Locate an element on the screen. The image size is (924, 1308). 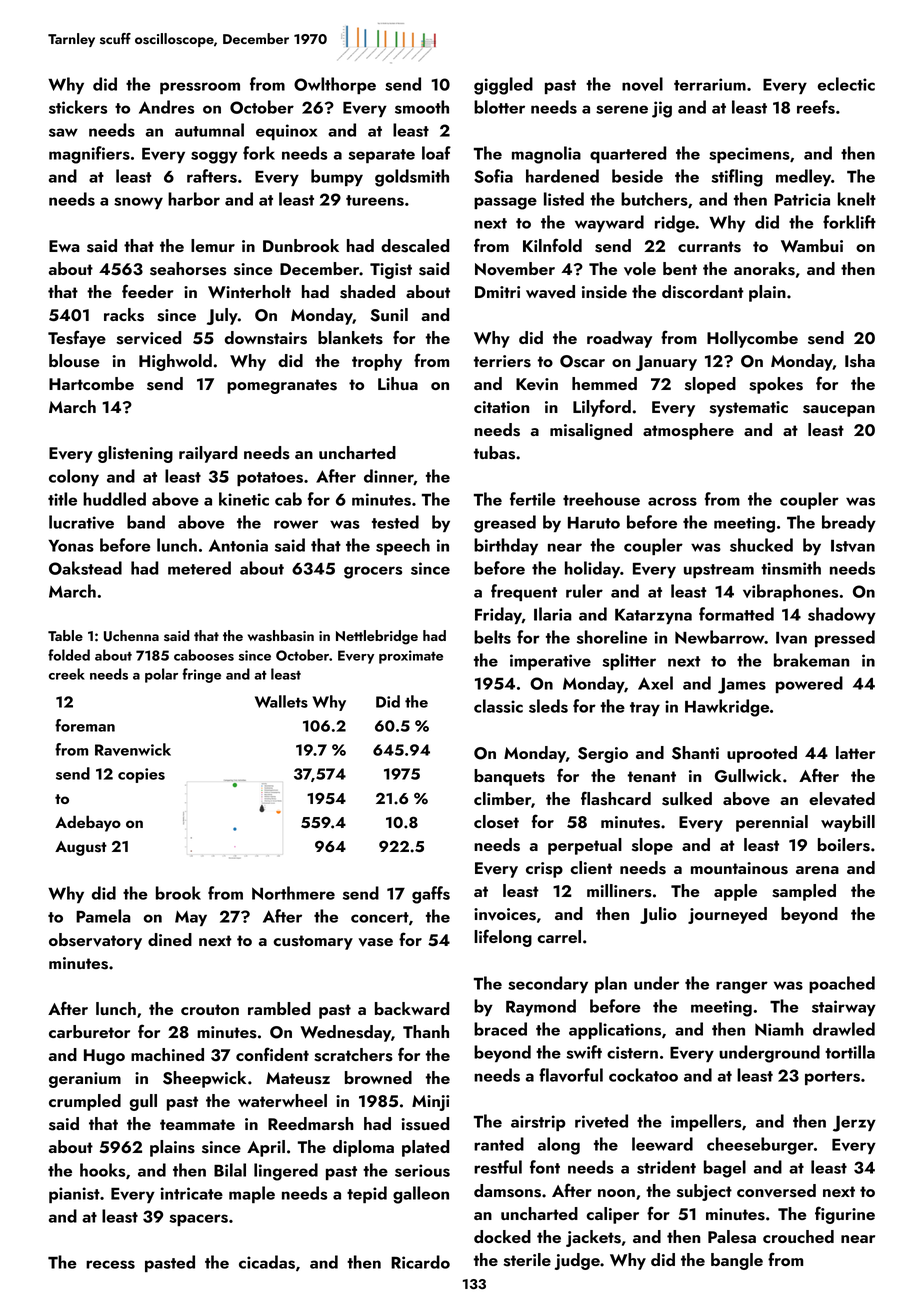
Wambui is located at coordinates (812, 245).
